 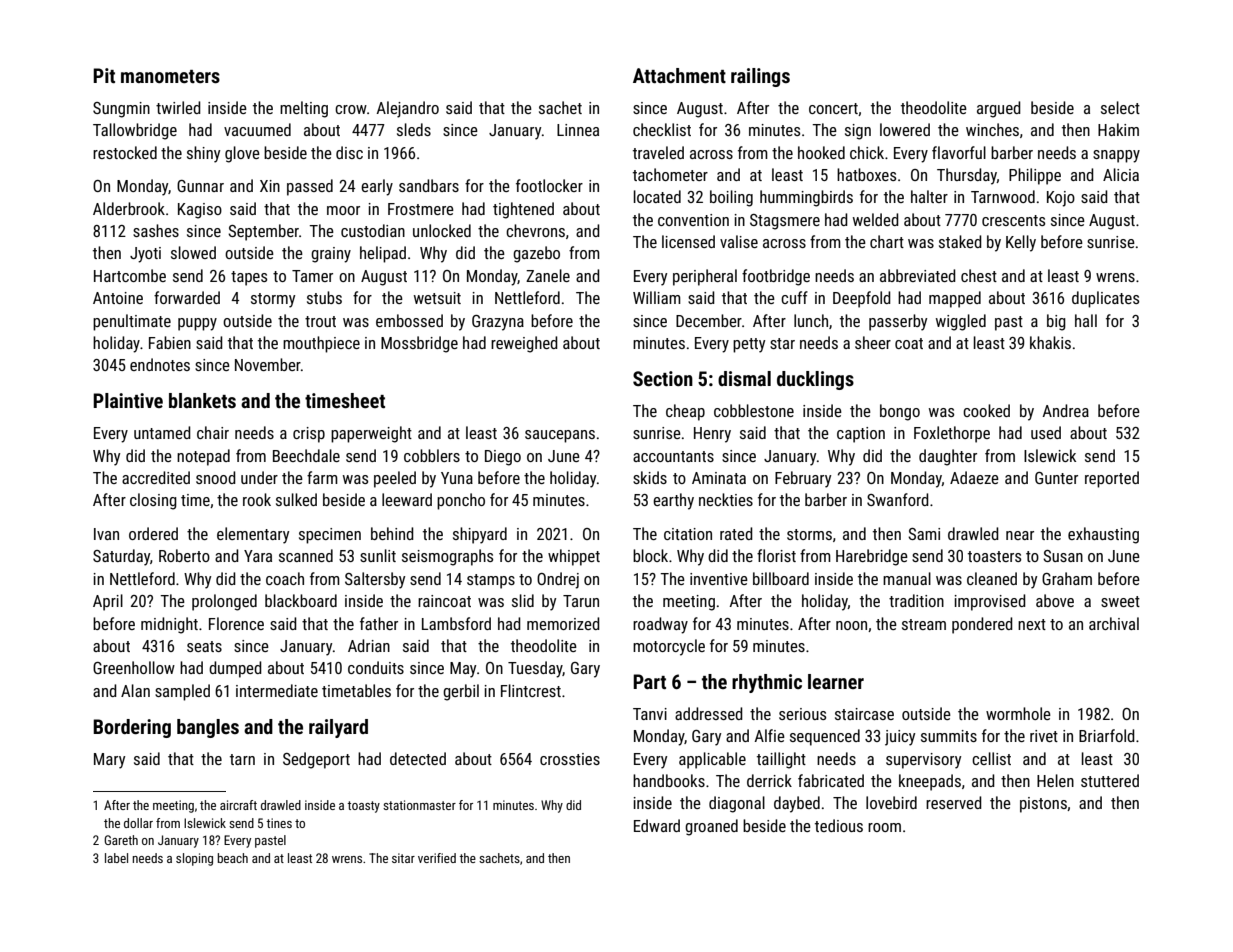 I want to click on crisp, so click(x=309, y=435).
